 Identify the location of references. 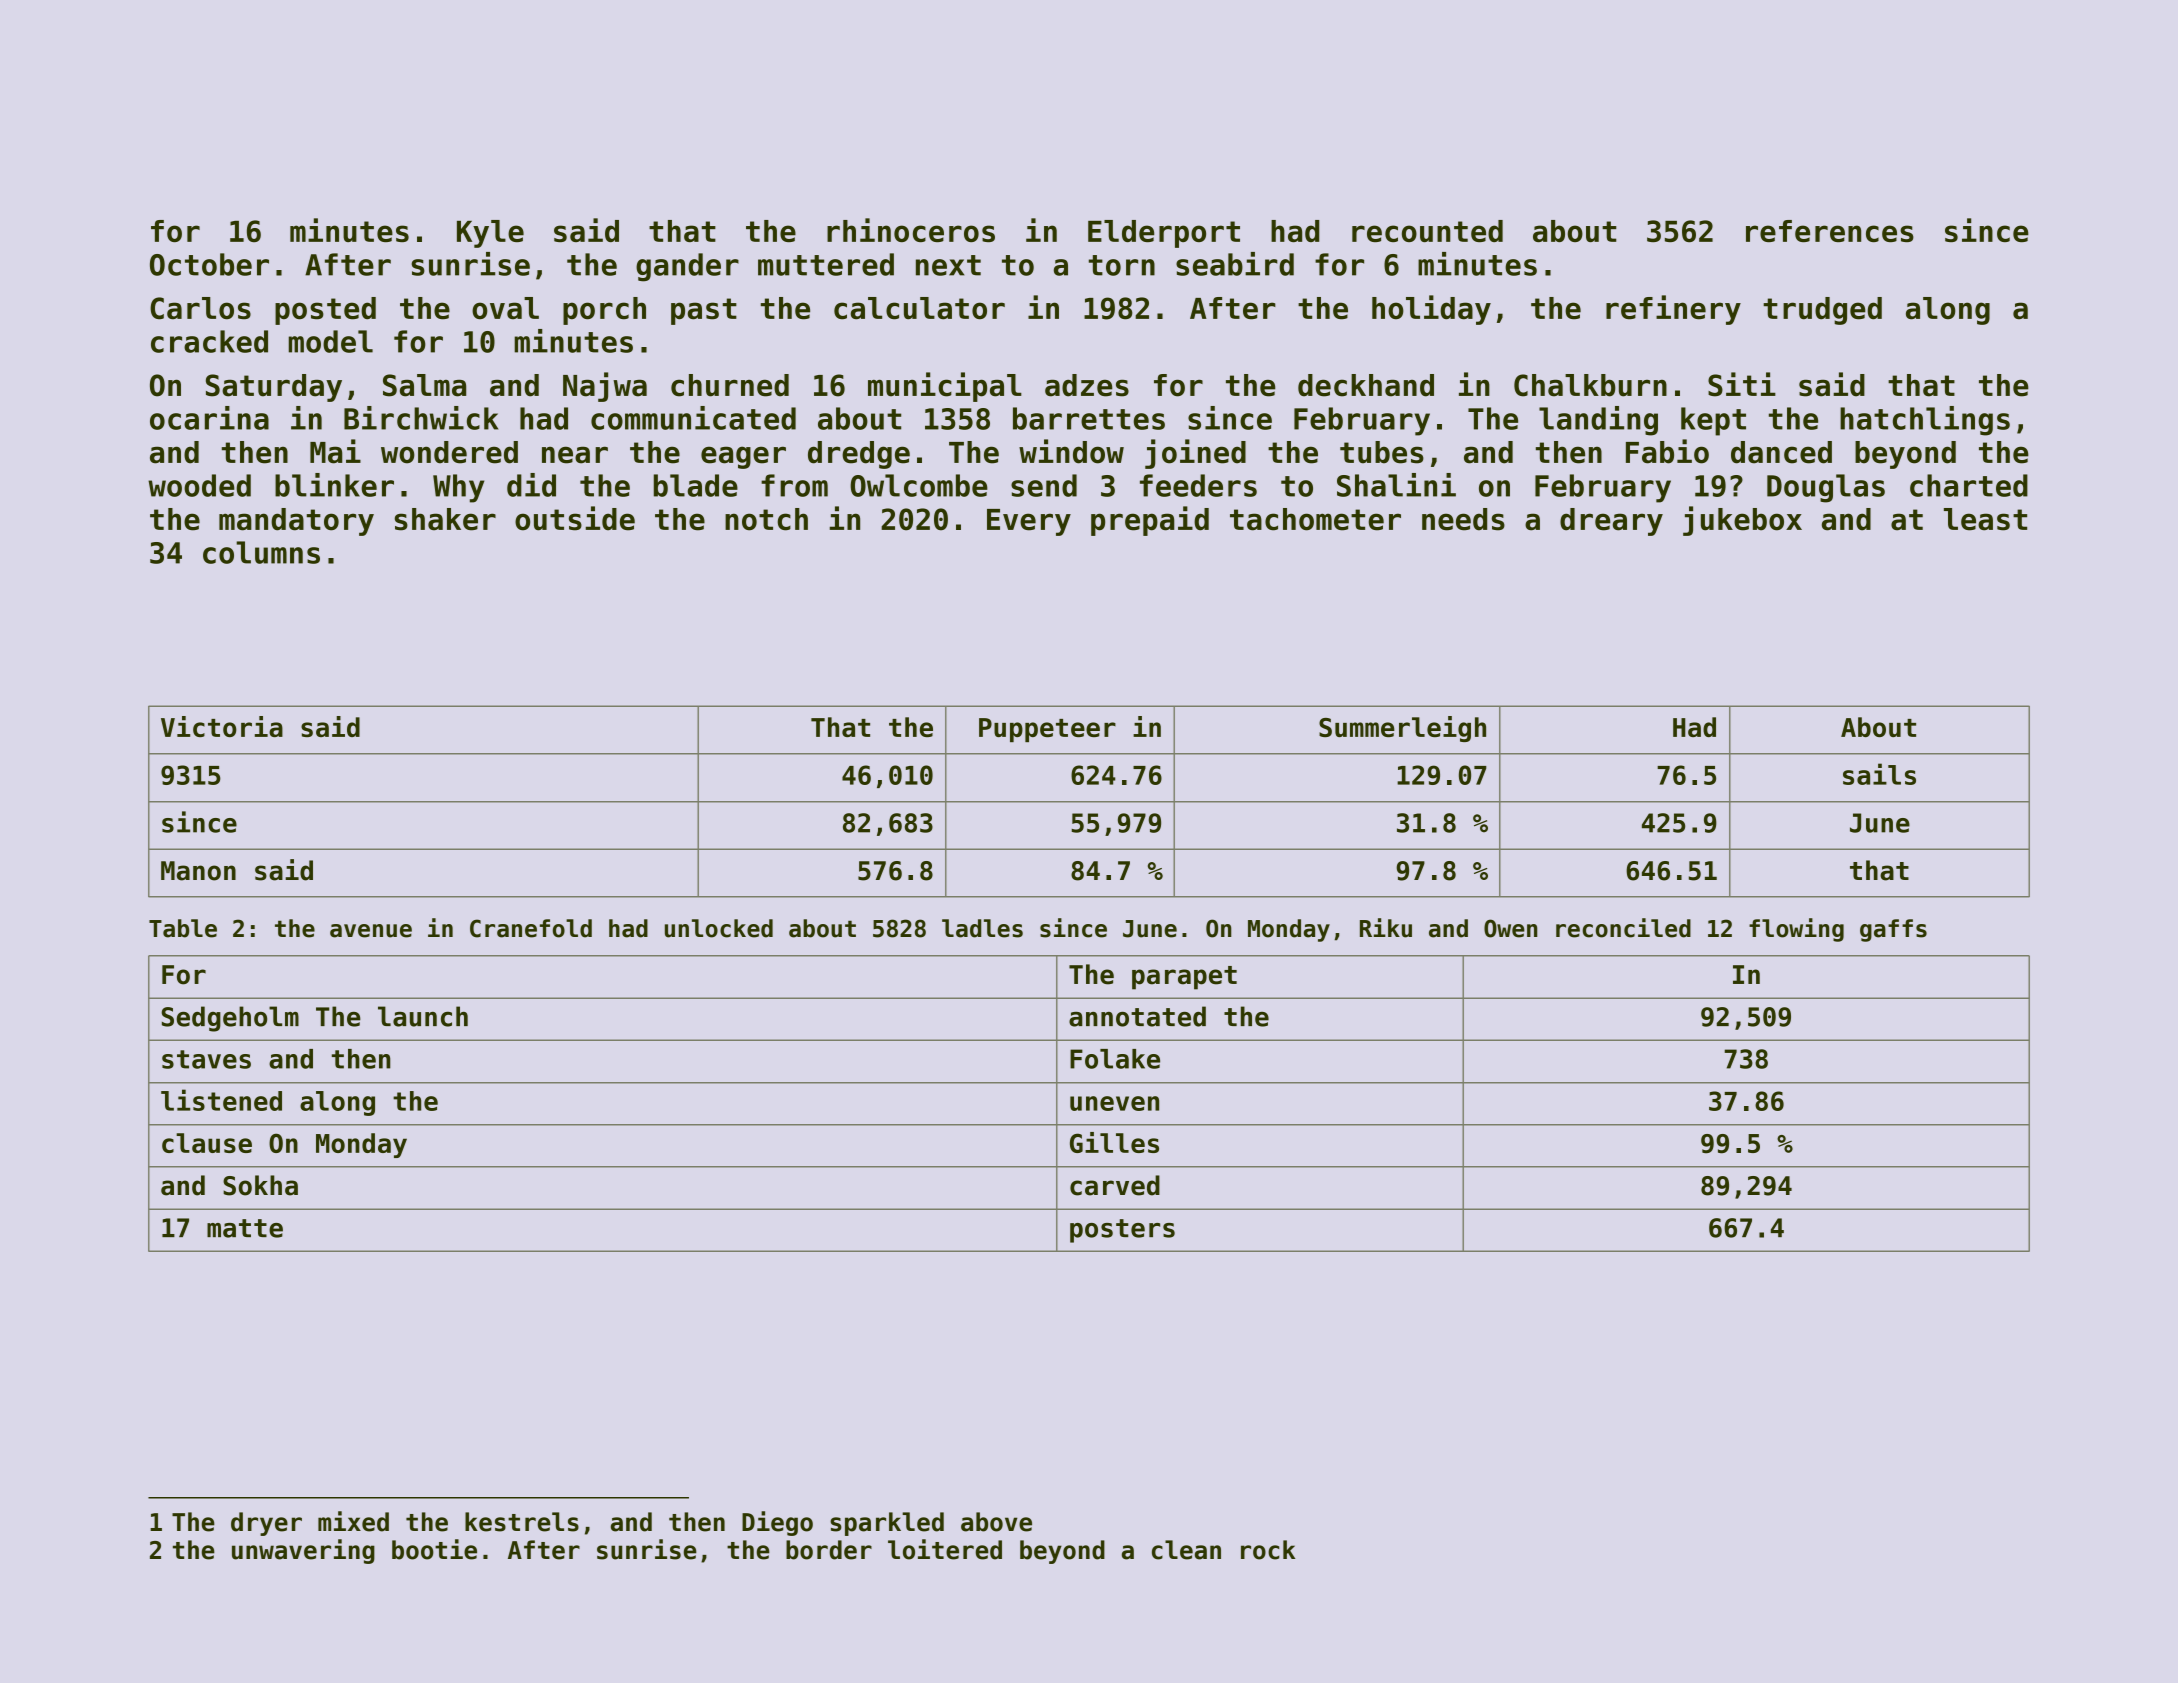
(1830, 231).
